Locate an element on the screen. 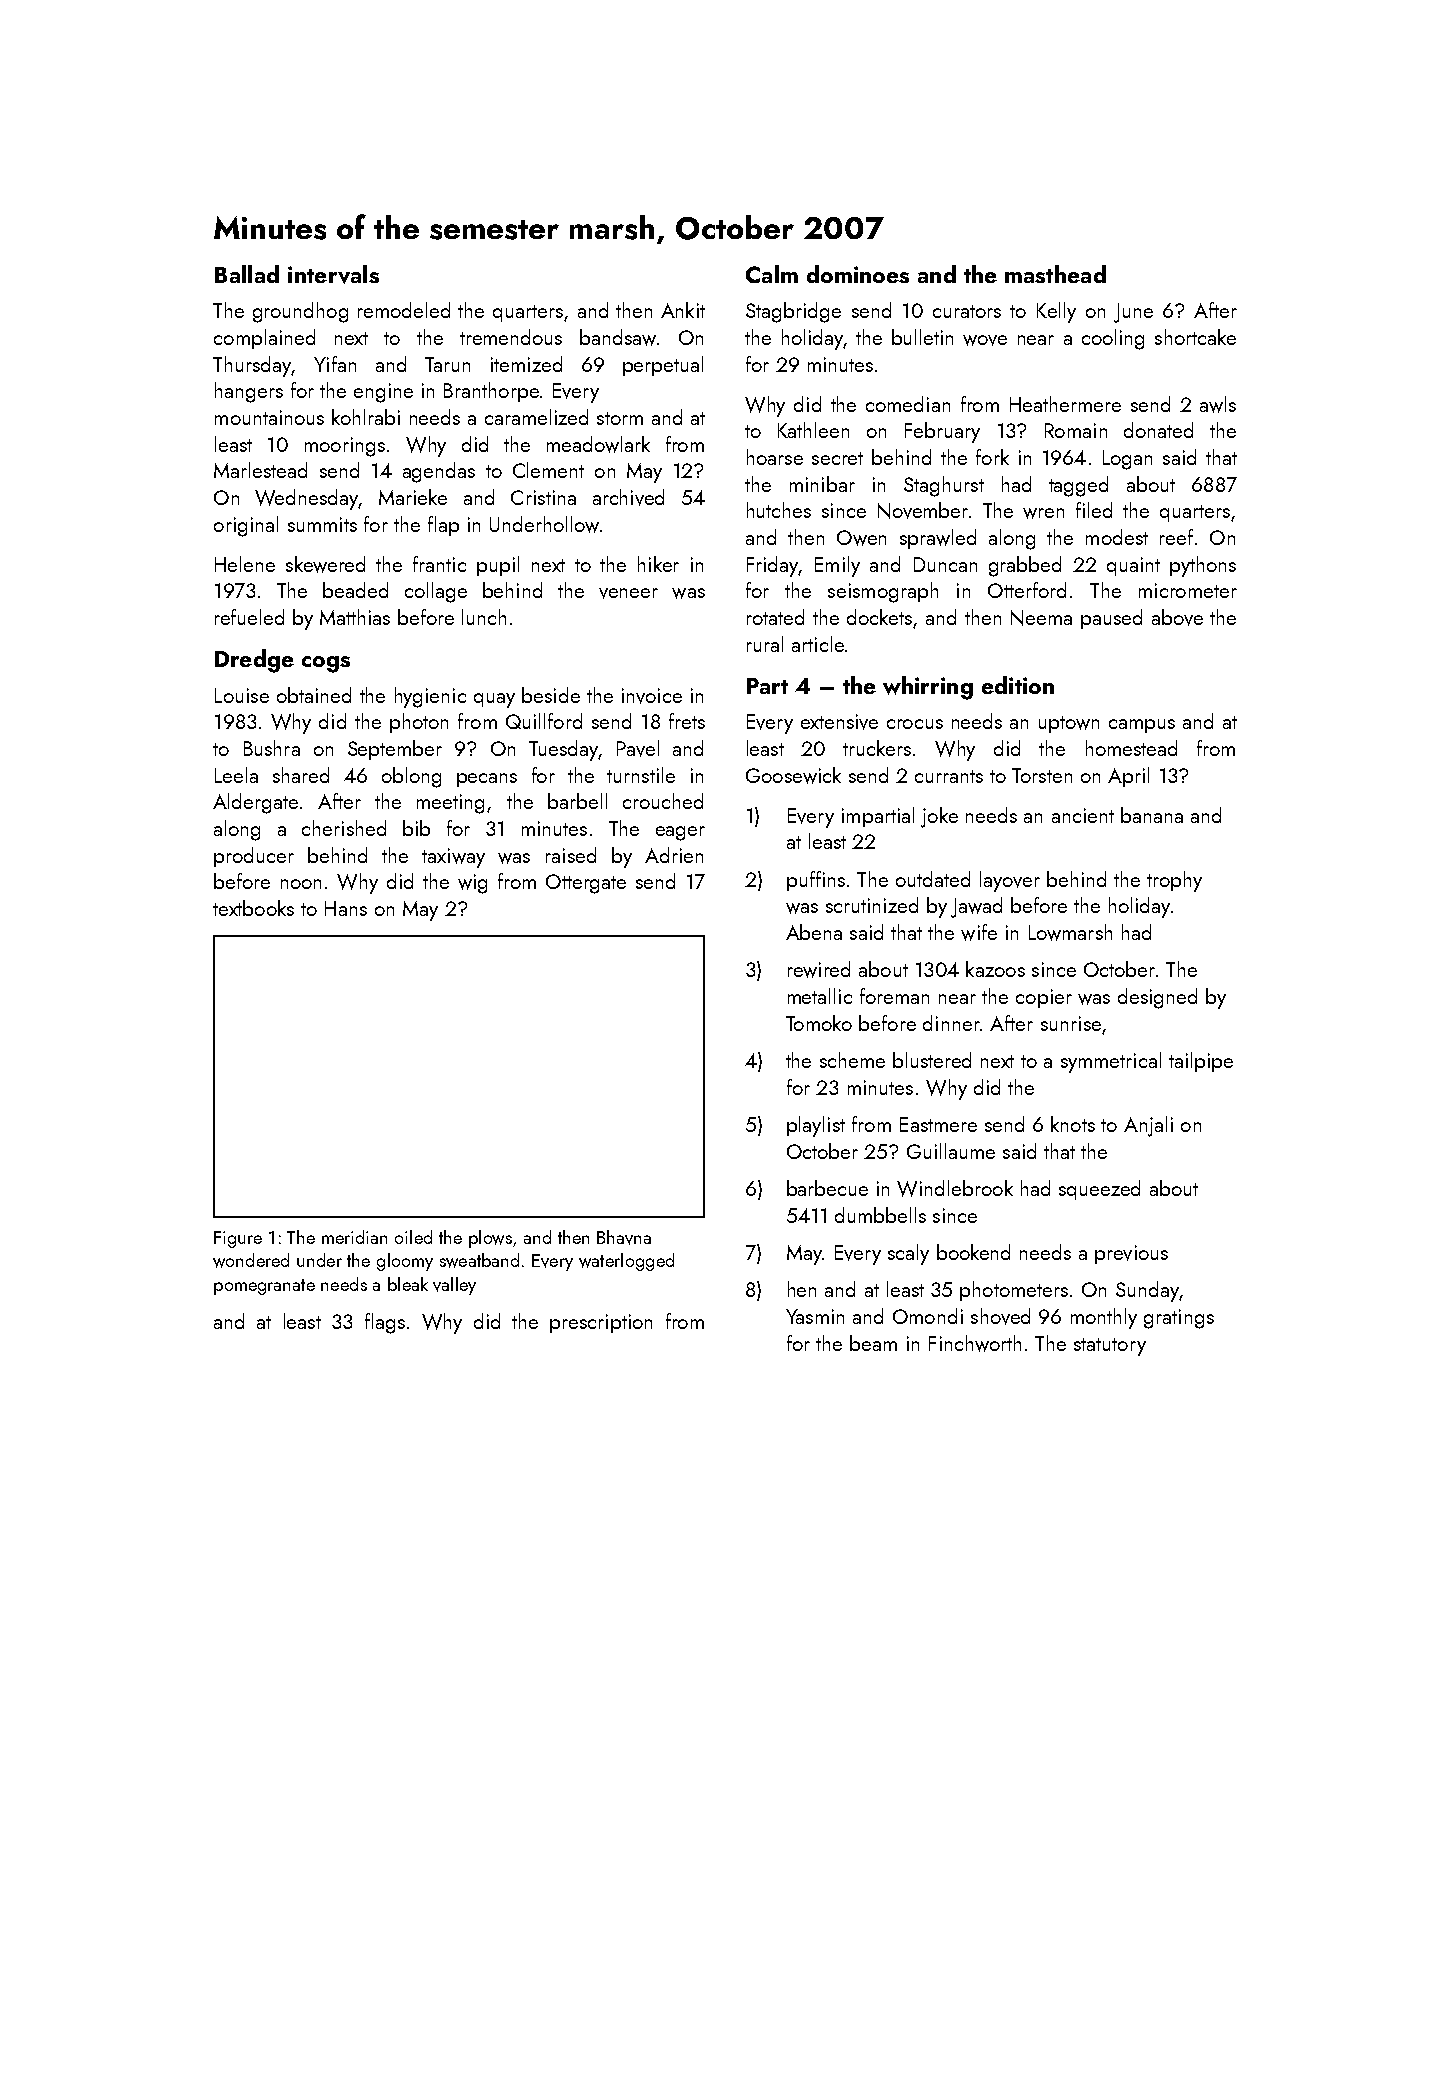 Image resolution: width=1450 pixels, height=2100 pixels. trophy is located at coordinates (1174, 881).
